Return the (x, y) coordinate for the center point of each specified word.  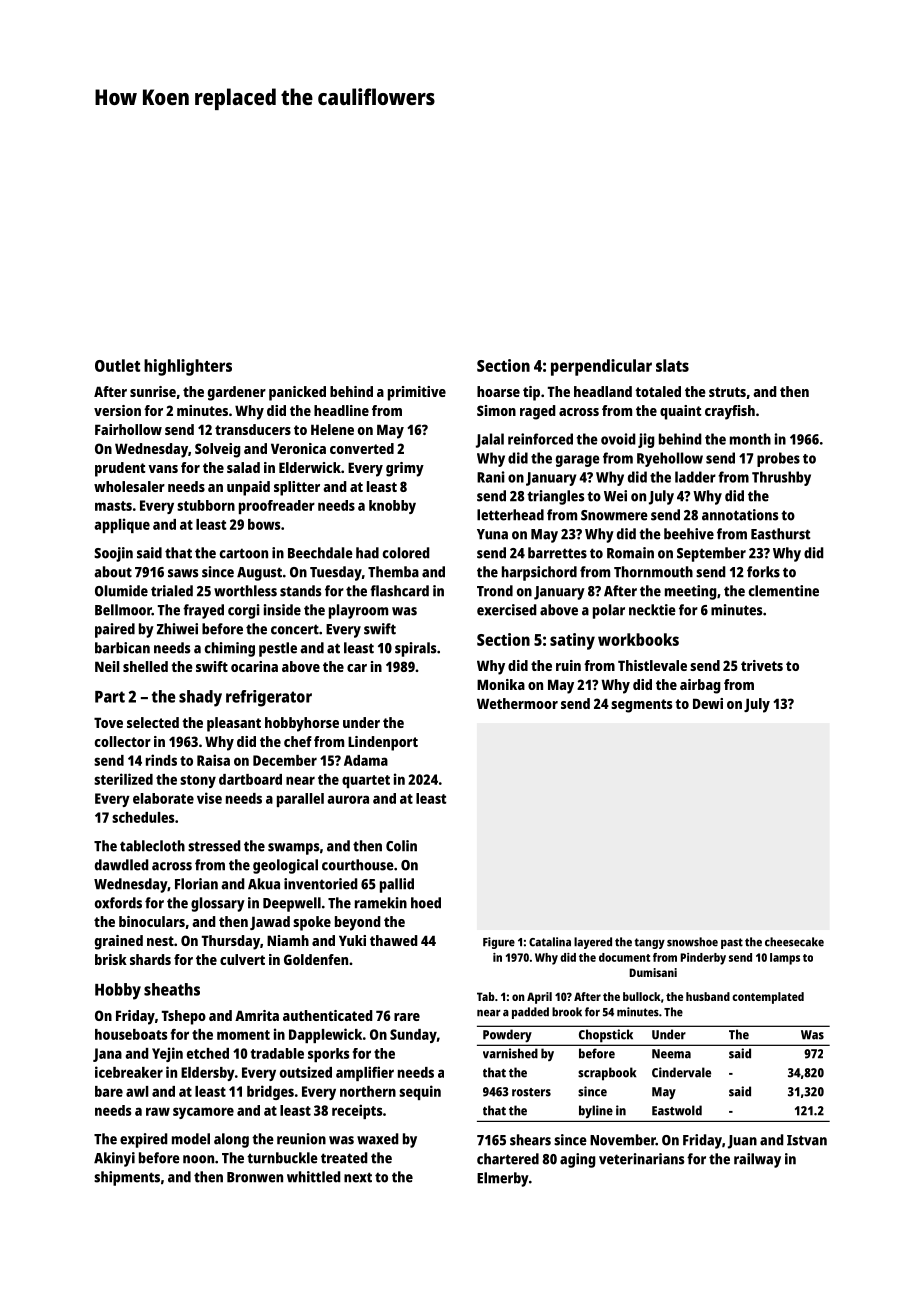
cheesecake (794, 942)
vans (163, 469)
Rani (491, 477)
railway (757, 1160)
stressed (214, 846)
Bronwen (255, 1177)
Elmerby (503, 1179)
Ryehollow (670, 459)
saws (183, 573)
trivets (762, 665)
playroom (358, 611)
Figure (499, 943)
